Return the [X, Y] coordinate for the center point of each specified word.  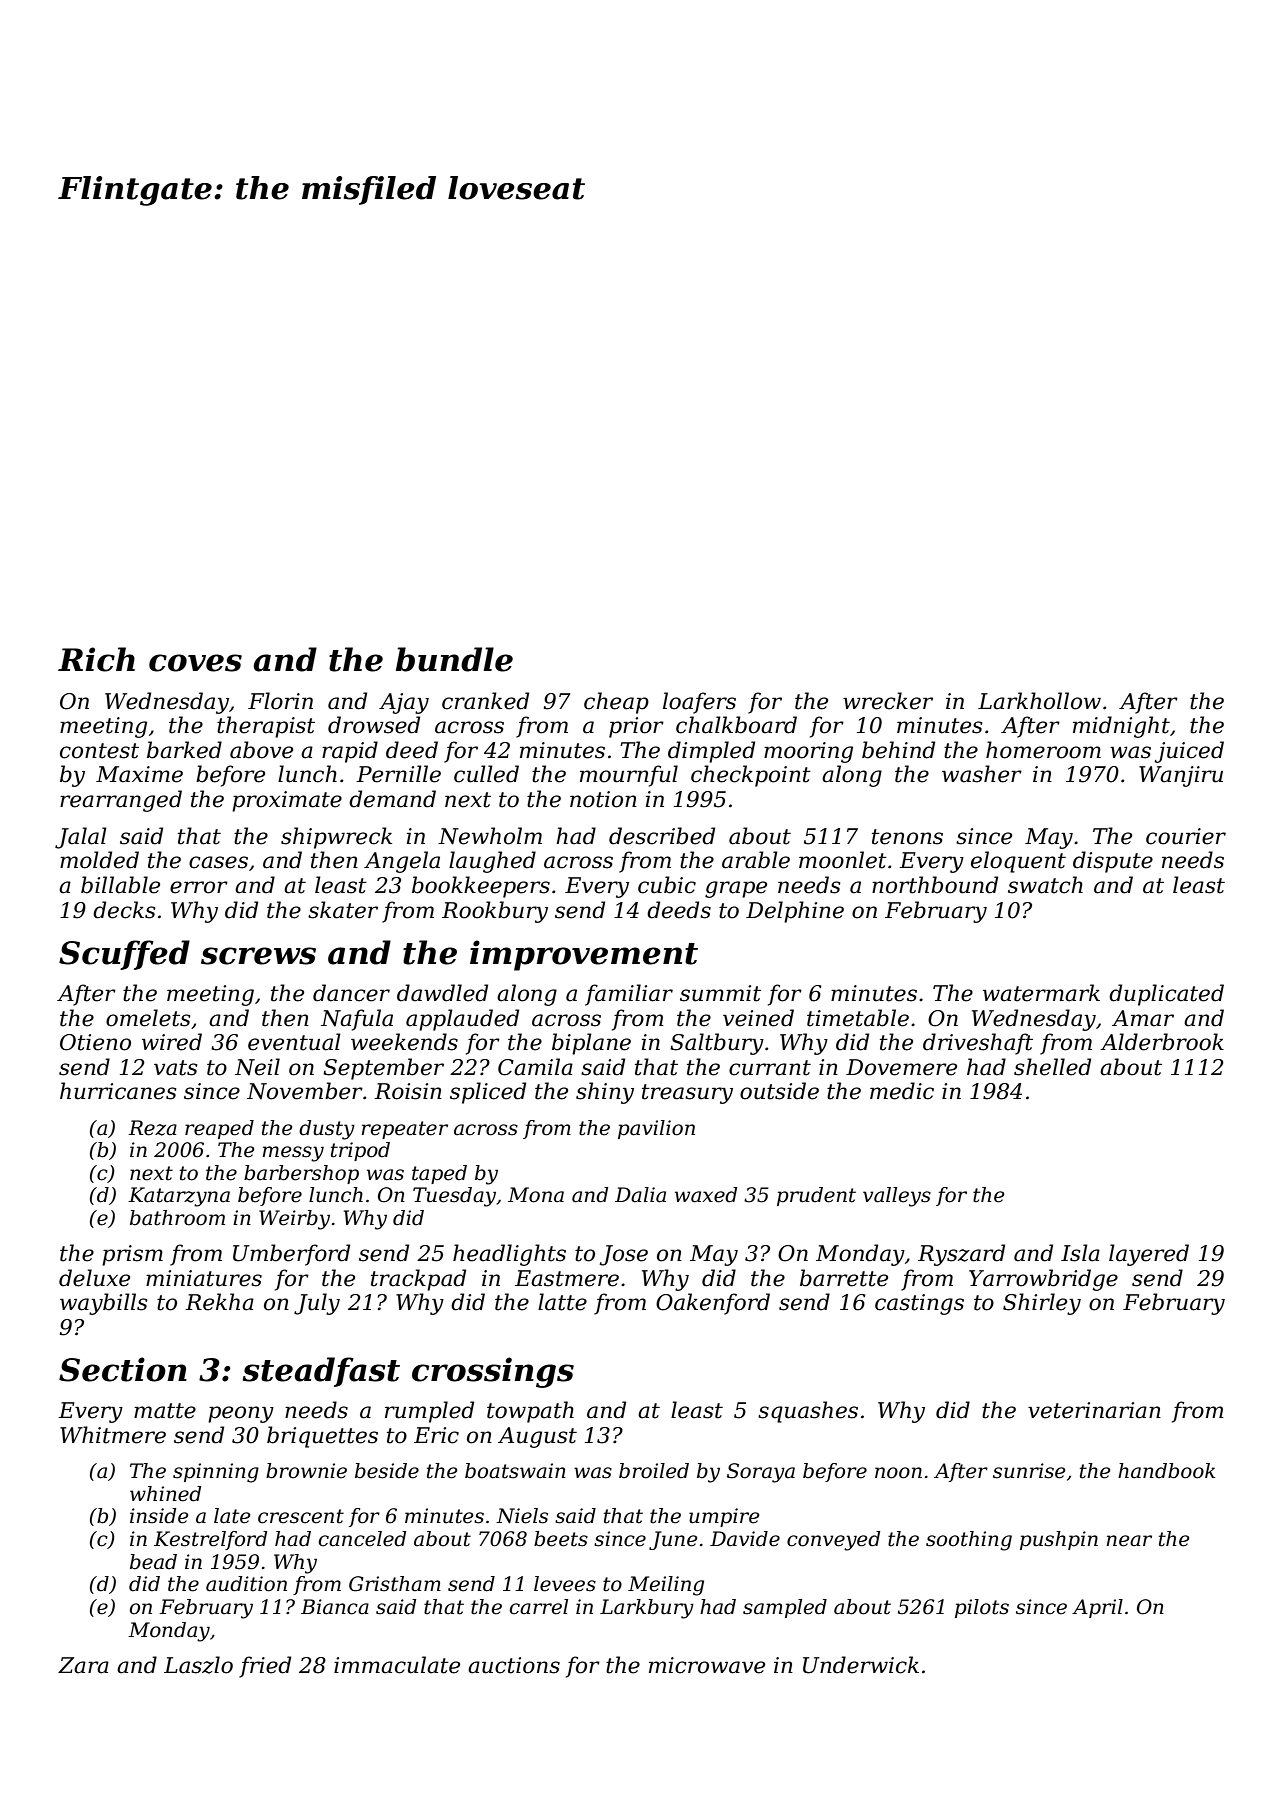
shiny [605, 1093]
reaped [219, 1129]
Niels [522, 1516]
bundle [454, 659]
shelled [1052, 1067]
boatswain [515, 1471]
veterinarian [1094, 1410]
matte [165, 1411]
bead [153, 1562]
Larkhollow [1039, 701]
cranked [485, 701]
